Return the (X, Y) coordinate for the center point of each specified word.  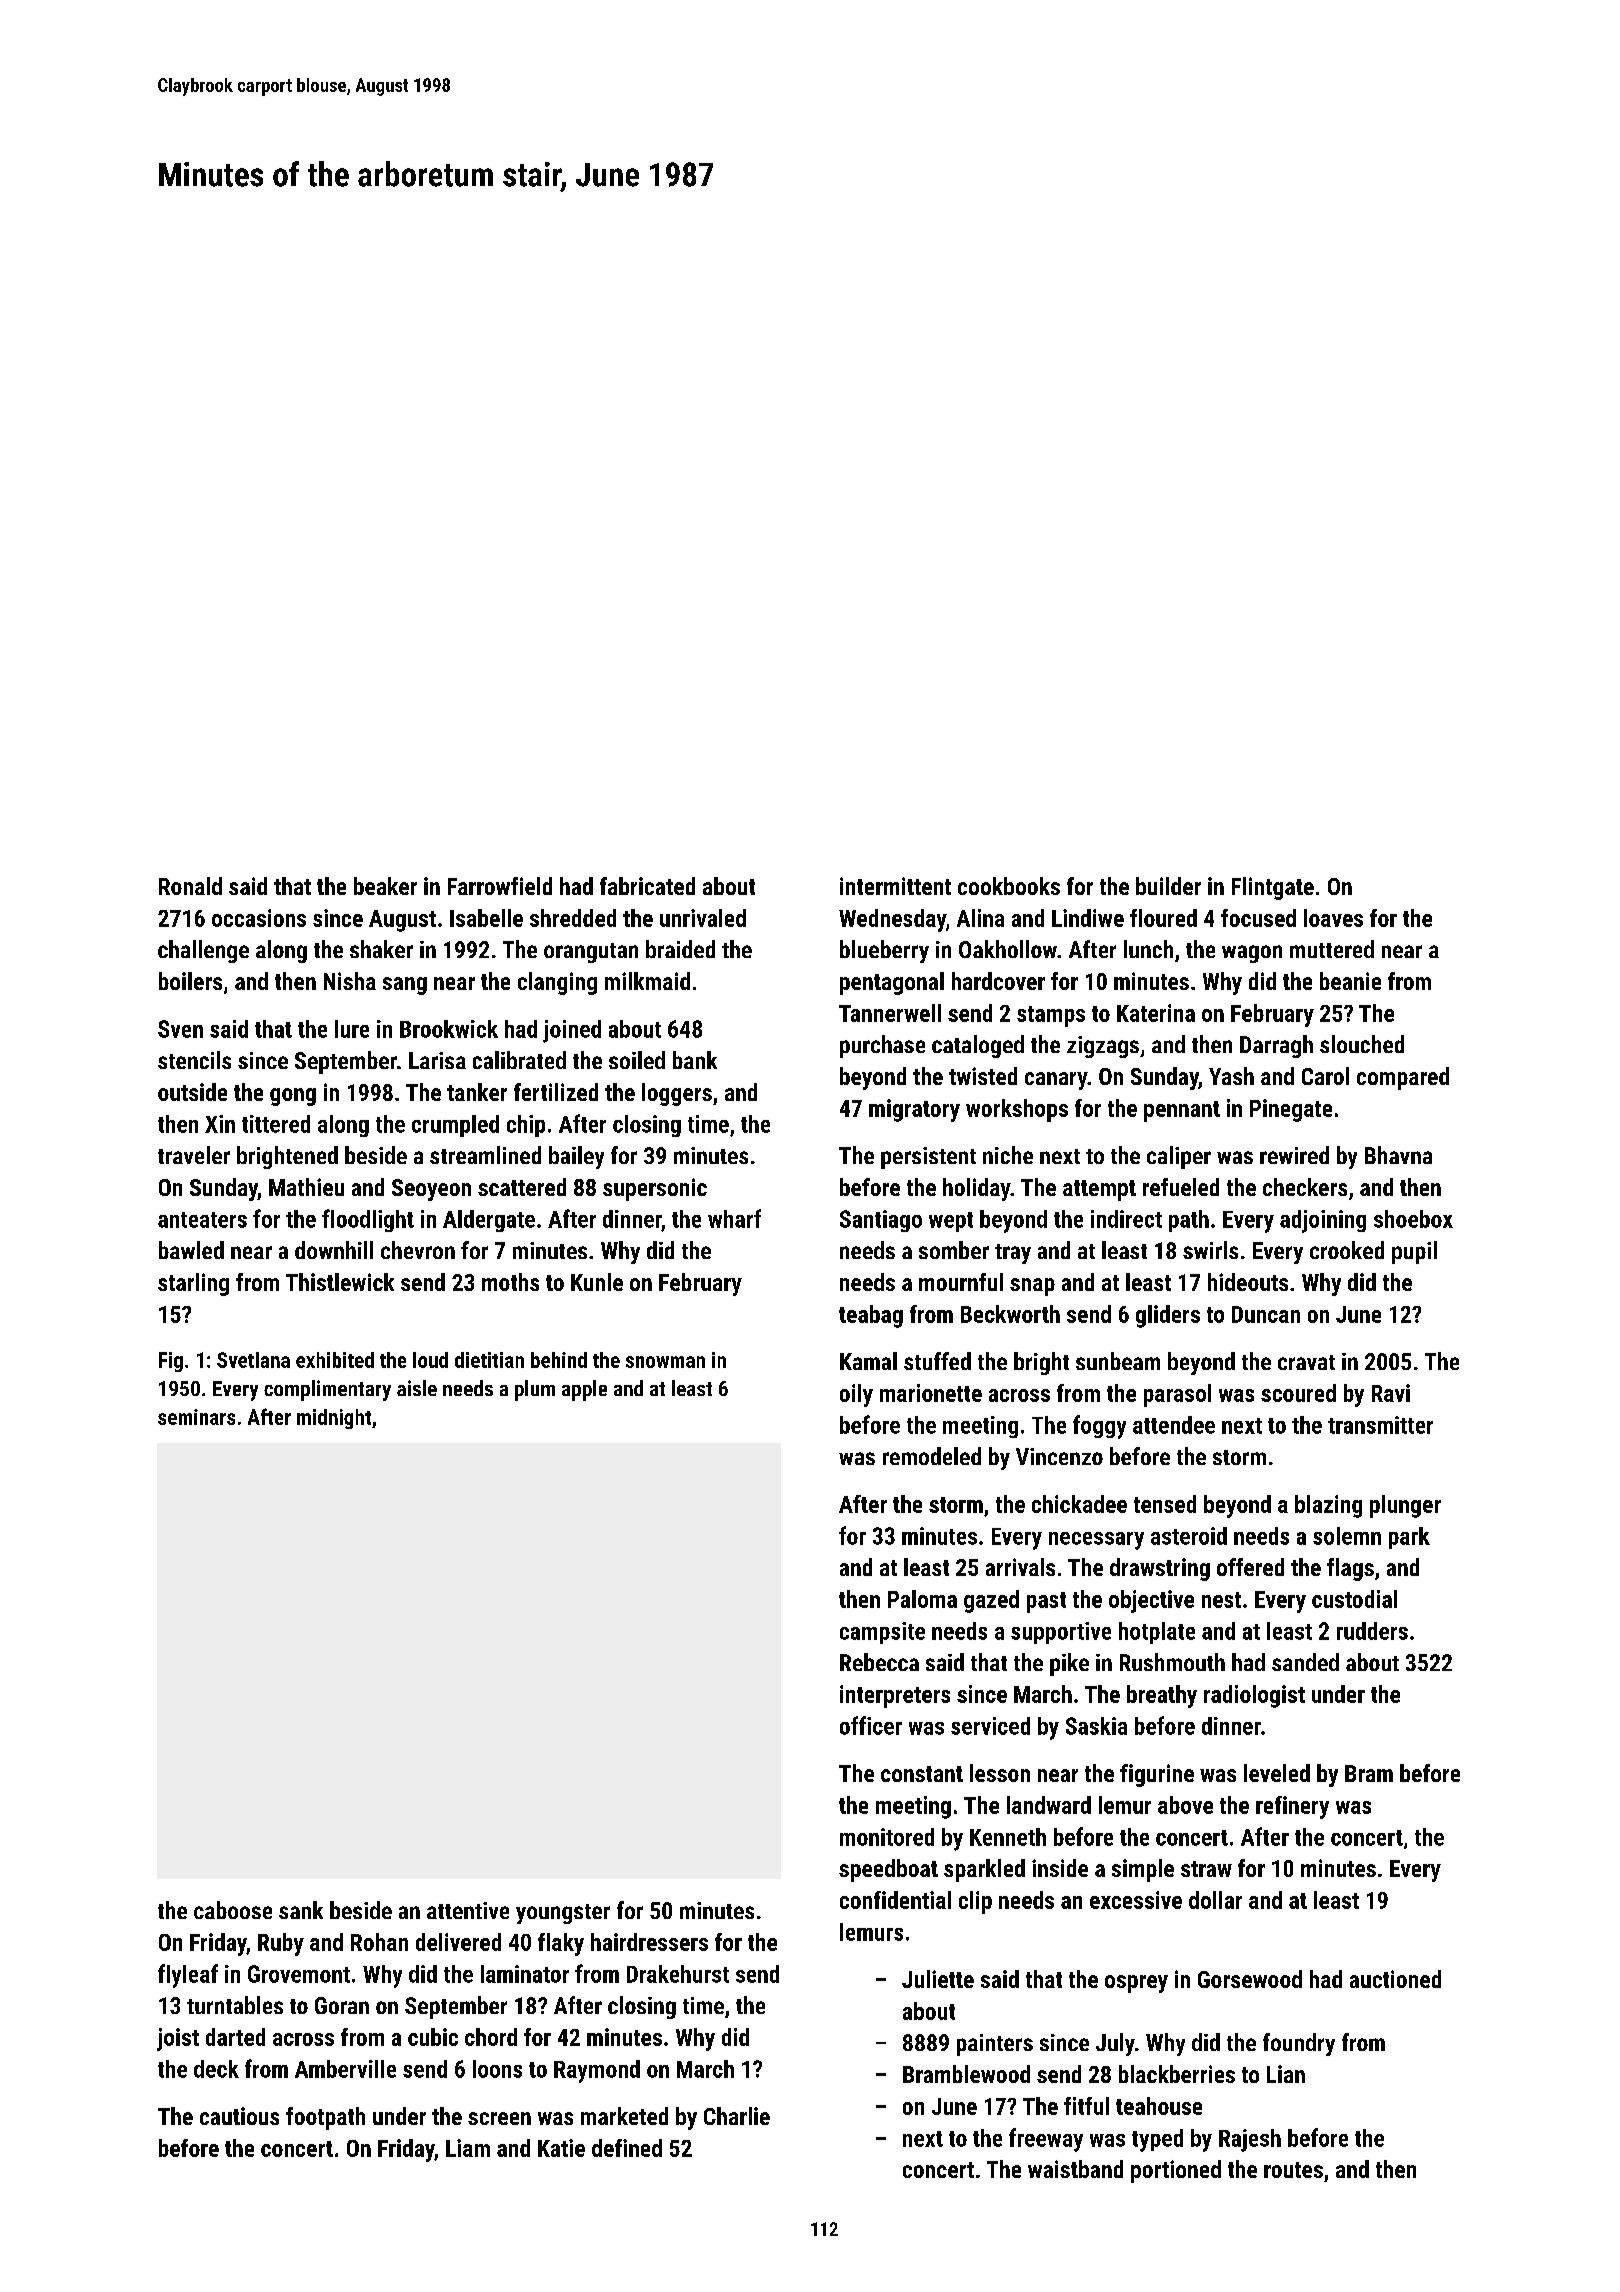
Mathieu (306, 1187)
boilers (190, 981)
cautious (239, 2116)
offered (1250, 1567)
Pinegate (1291, 1110)
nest (1221, 1600)
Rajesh (1250, 2140)
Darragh (1276, 1046)
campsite (882, 1633)
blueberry (884, 951)
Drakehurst (678, 1974)
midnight (334, 1419)
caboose (233, 1910)
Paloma (922, 1599)
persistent (928, 1158)
